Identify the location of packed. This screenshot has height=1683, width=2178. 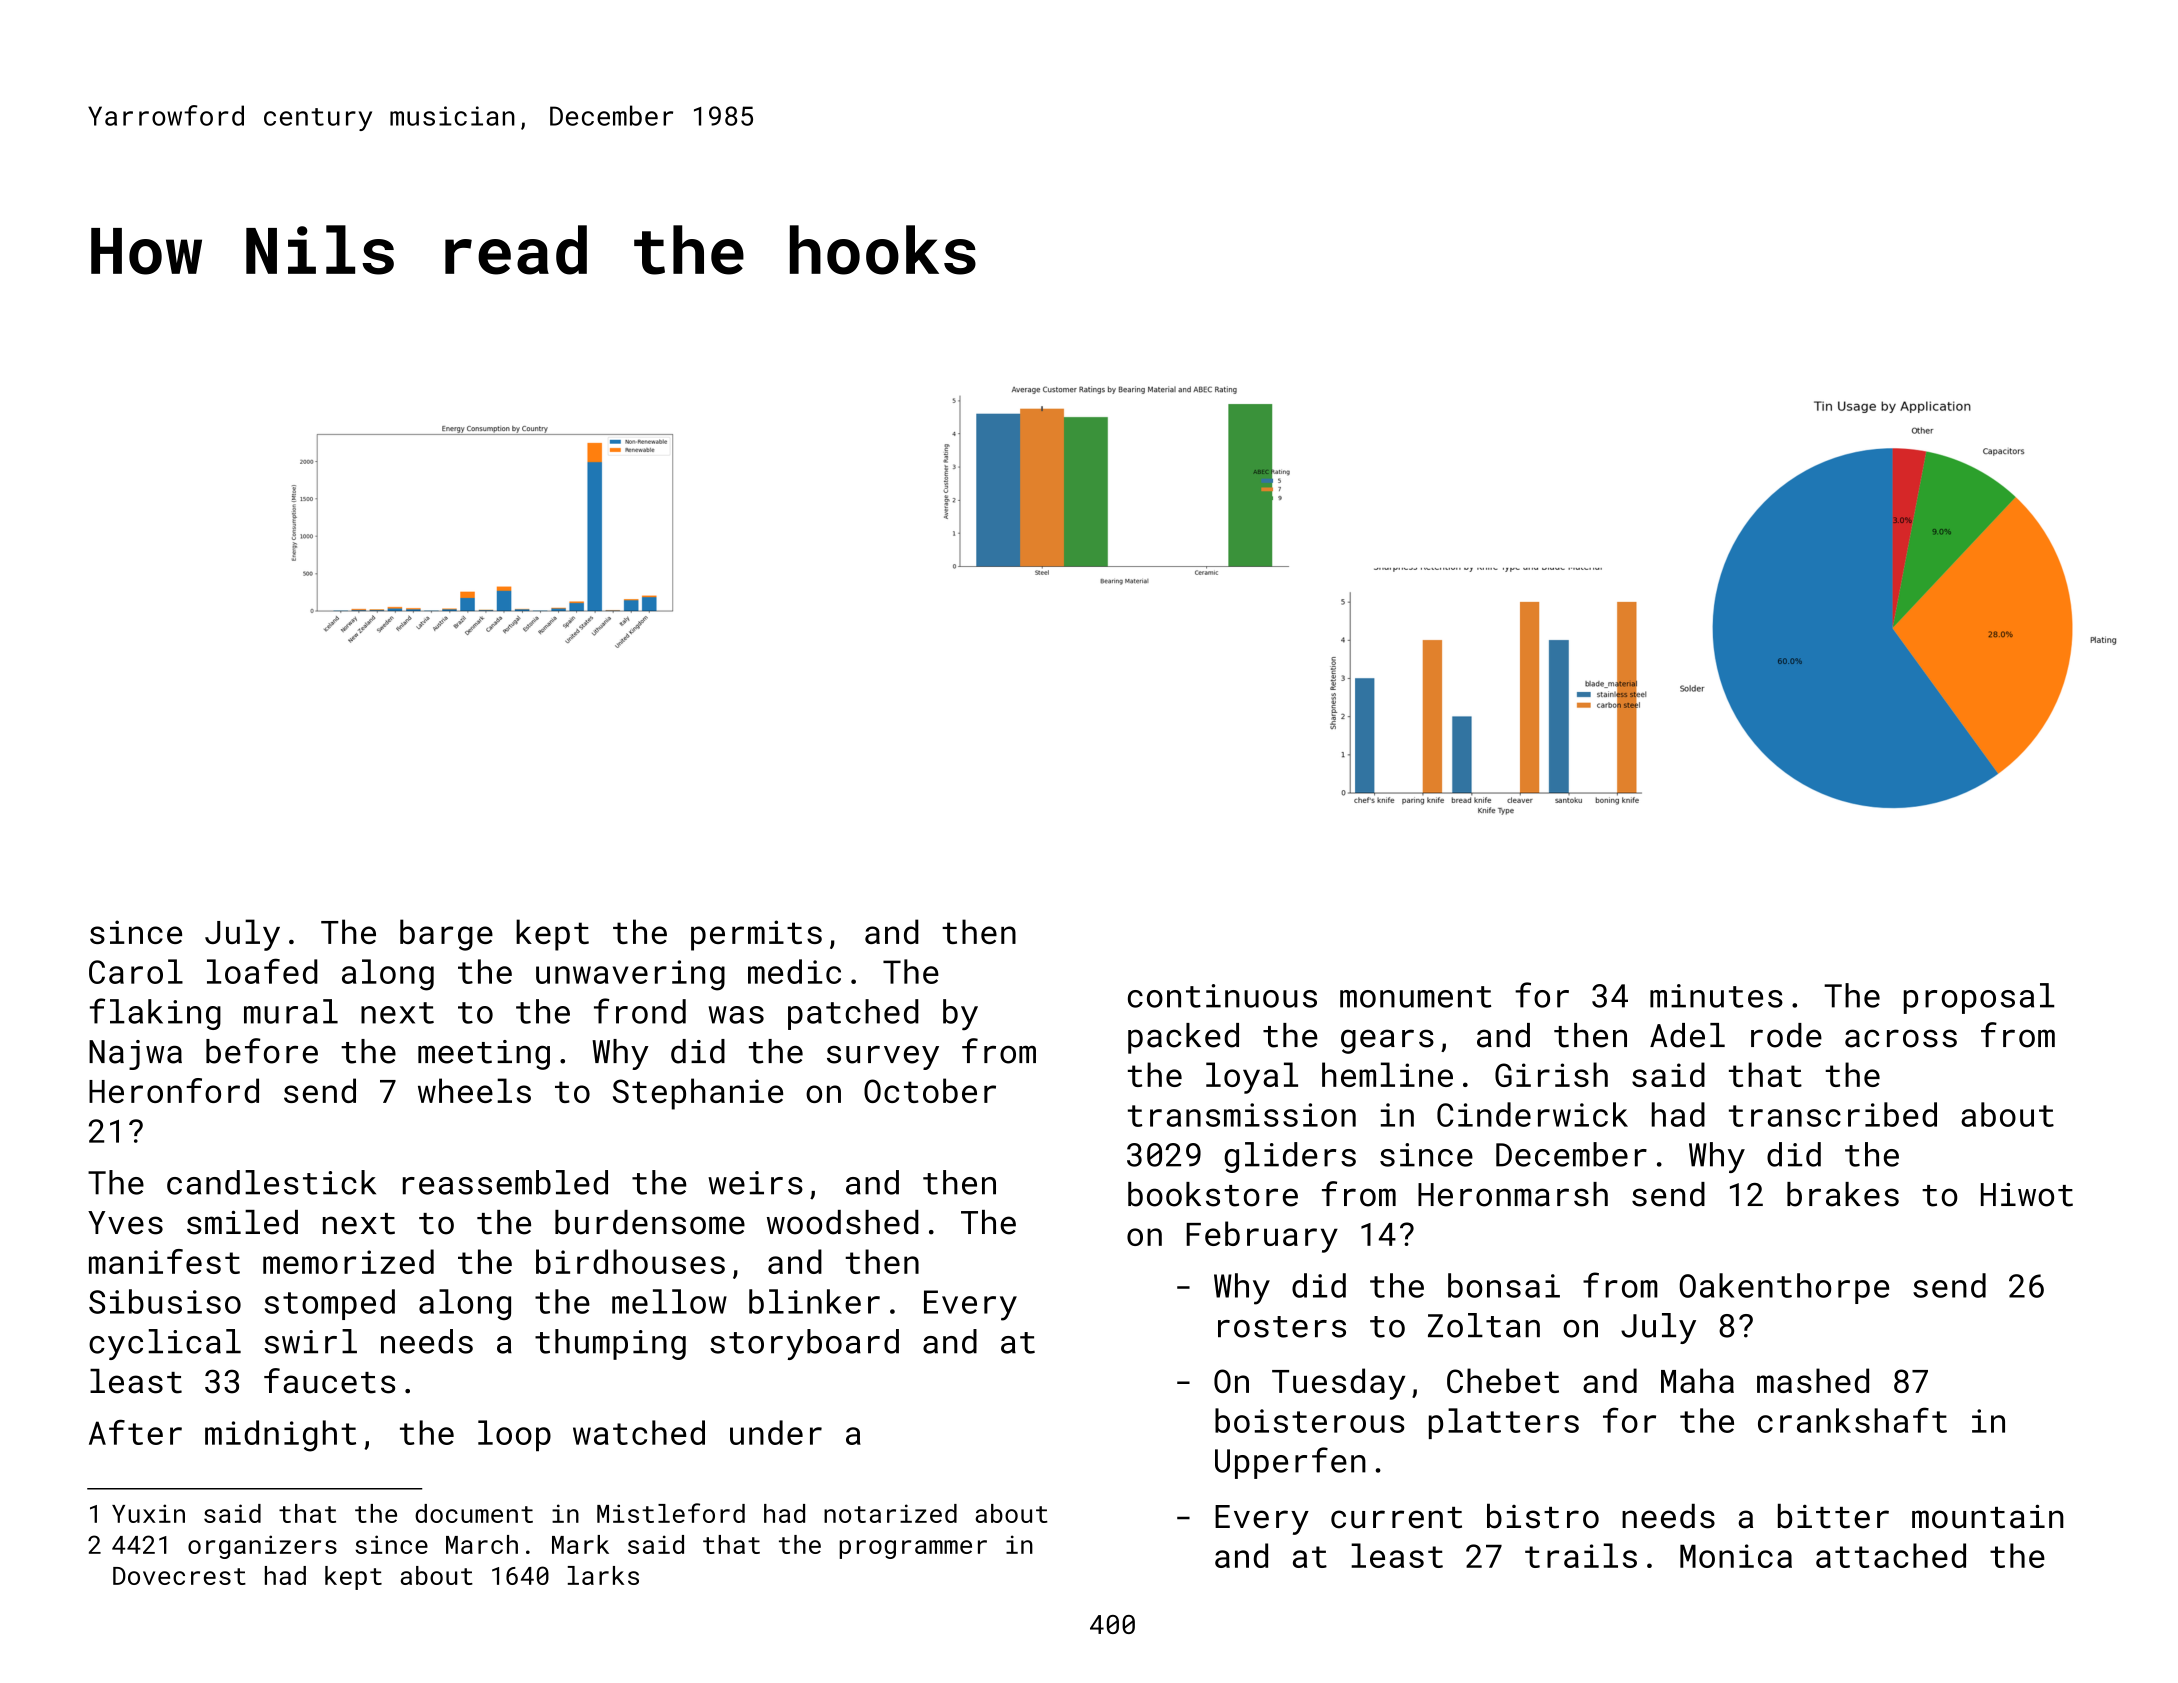
(1183, 1038).
